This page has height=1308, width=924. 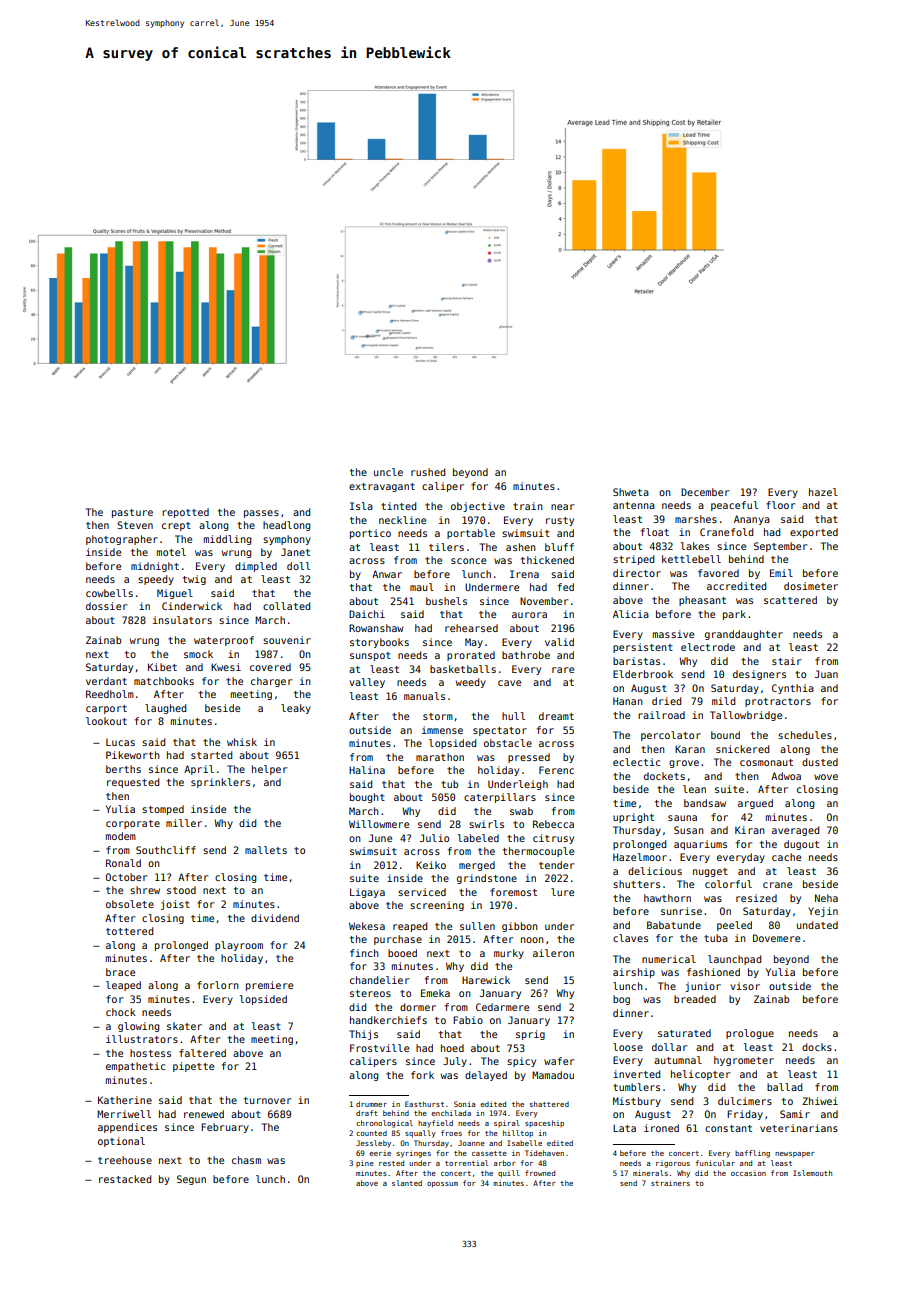 I want to click on Shweta, so click(x=631, y=492).
